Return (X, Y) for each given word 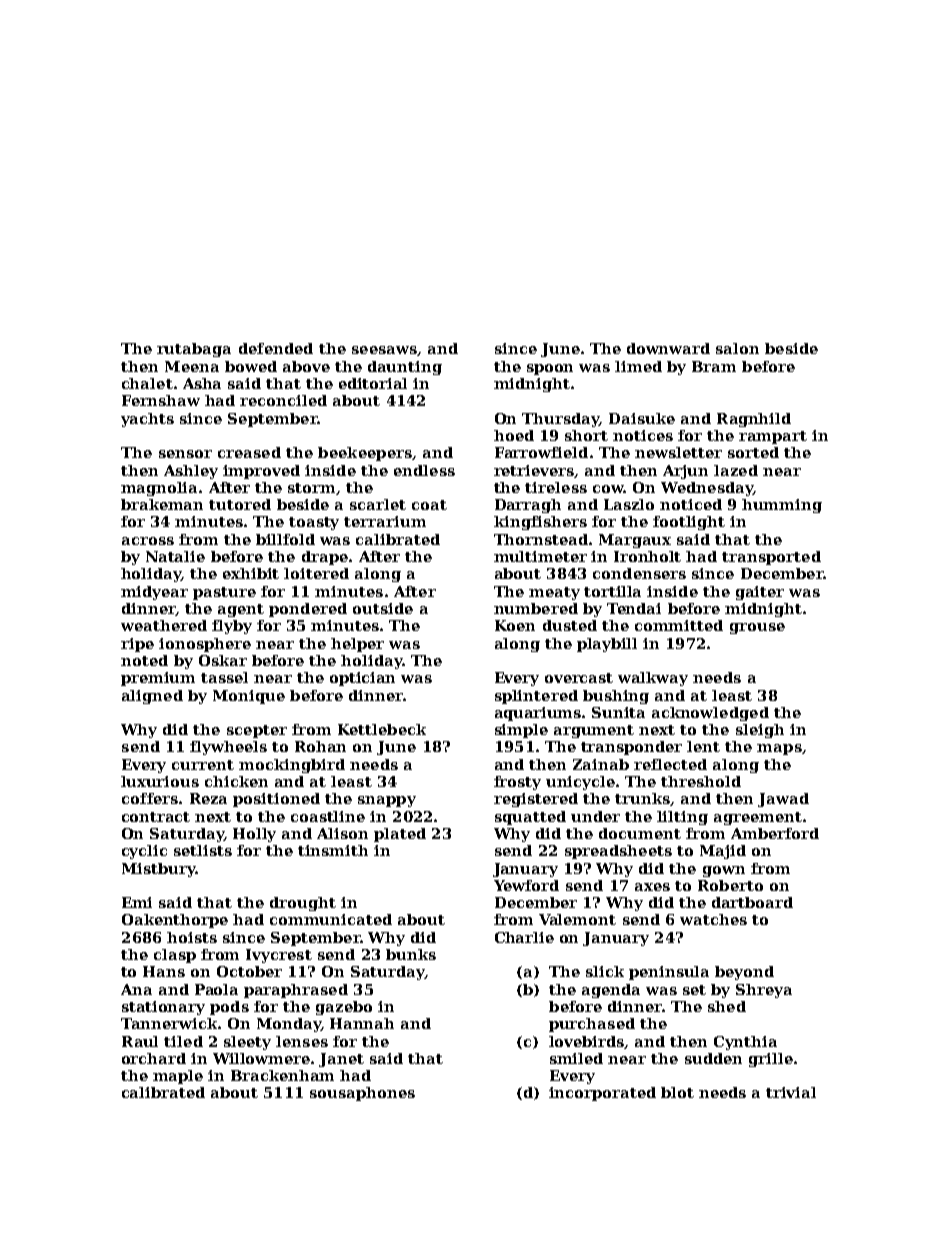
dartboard (752, 902)
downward (668, 348)
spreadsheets (618, 852)
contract (156, 817)
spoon (550, 369)
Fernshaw (161, 400)
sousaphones (362, 1094)
